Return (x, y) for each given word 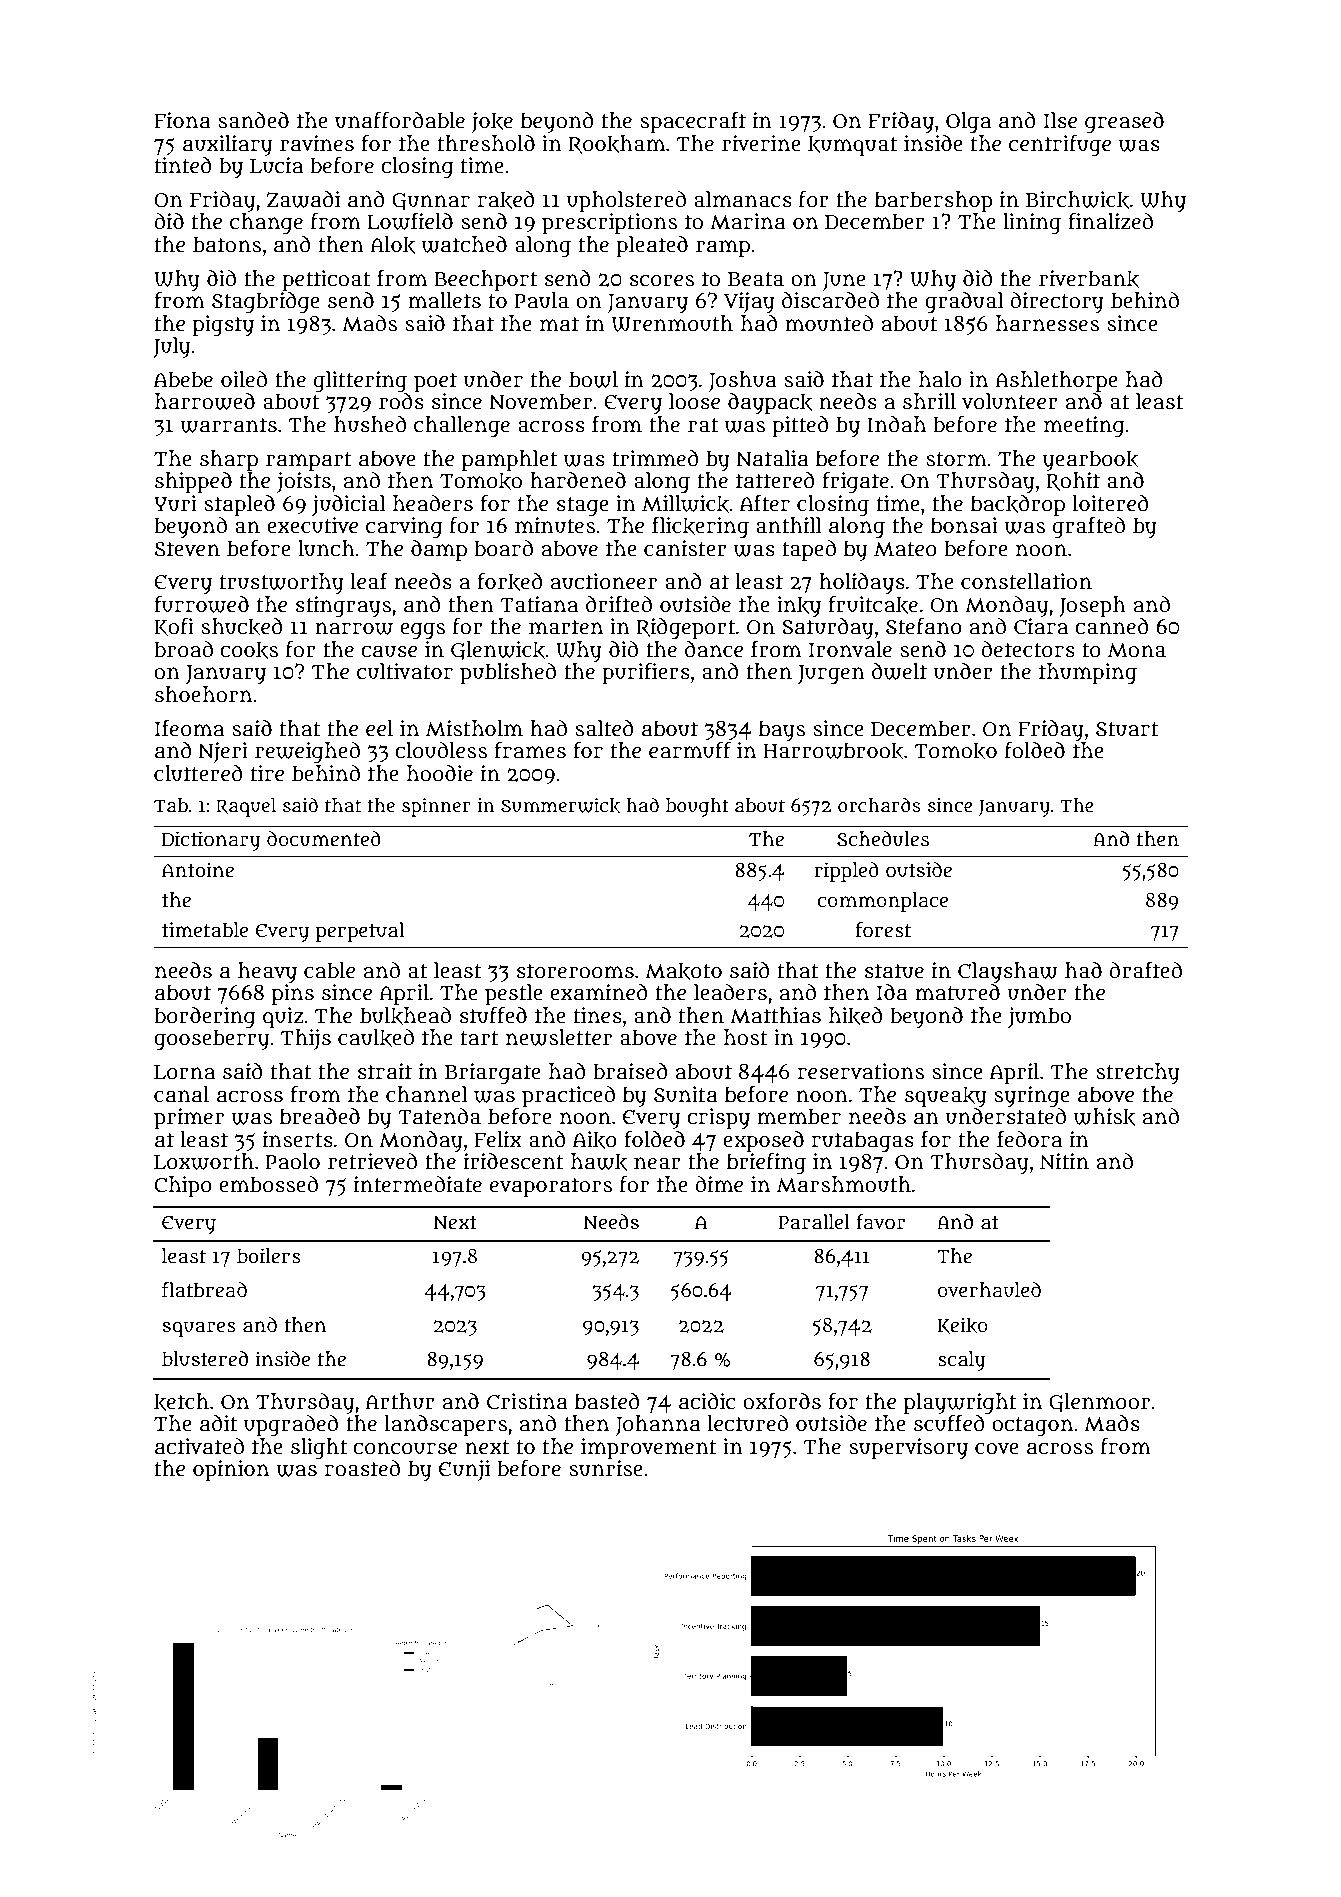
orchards (879, 805)
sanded (253, 120)
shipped (193, 483)
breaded (320, 1116)
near (657, 1163)
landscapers (446, 1426)
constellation (1026, 581)
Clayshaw (1008, 972)
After (765, 503)
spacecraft (693, 123)
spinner (436, 807)
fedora (1029, 1139)
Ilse (1060, 120)
